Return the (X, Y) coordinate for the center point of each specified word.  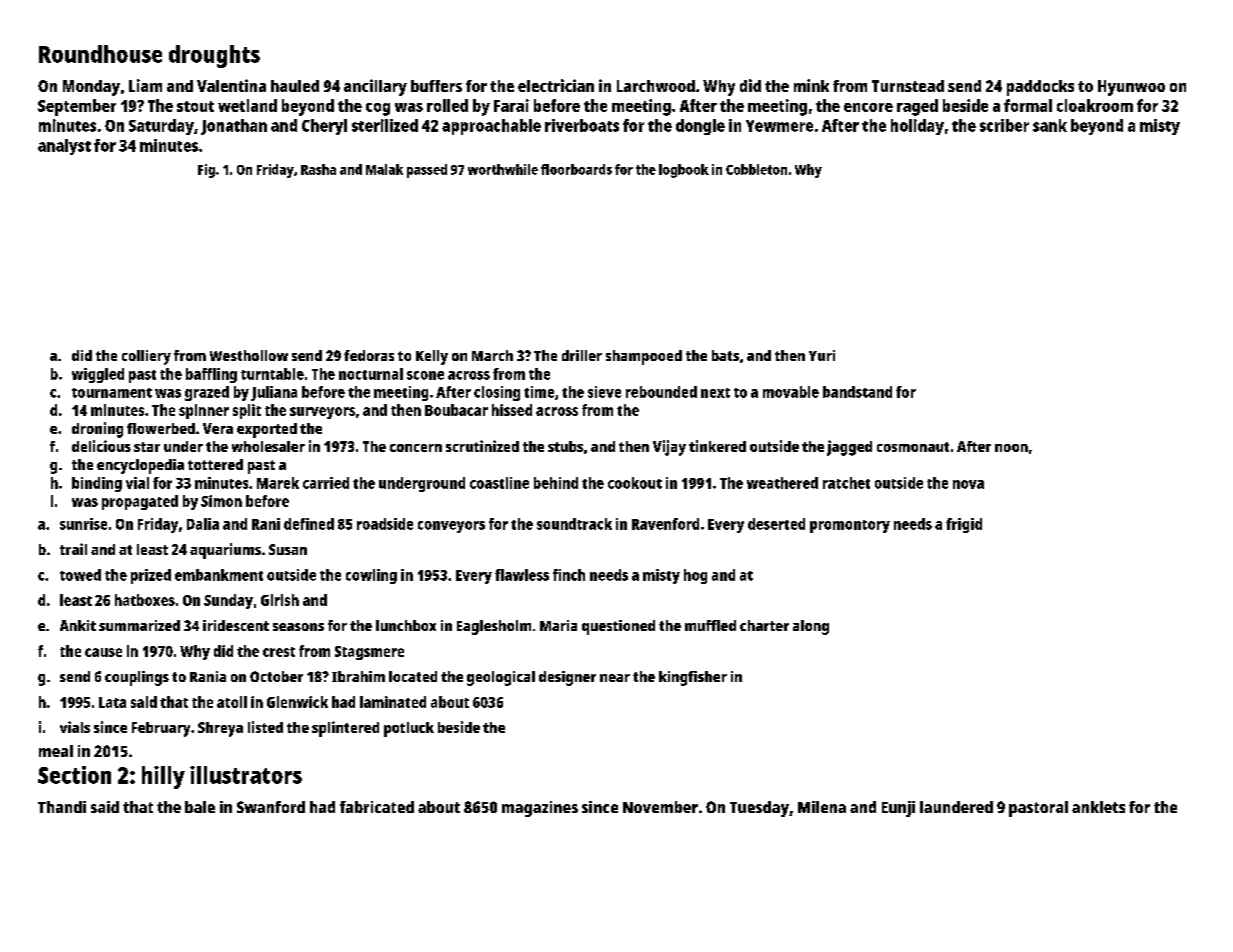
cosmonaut (913, 447)
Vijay (669, 448)
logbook (684, 171)
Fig (206, 171)
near (615, 678)
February (161, 729)
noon (1011, 448)
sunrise (83, 524)
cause (103, 652)
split (247, 411)
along (811, 627)
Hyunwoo (1131, 88)
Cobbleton (756, 169)
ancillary (375, 87)
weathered (782, 483)
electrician (556, 85)
